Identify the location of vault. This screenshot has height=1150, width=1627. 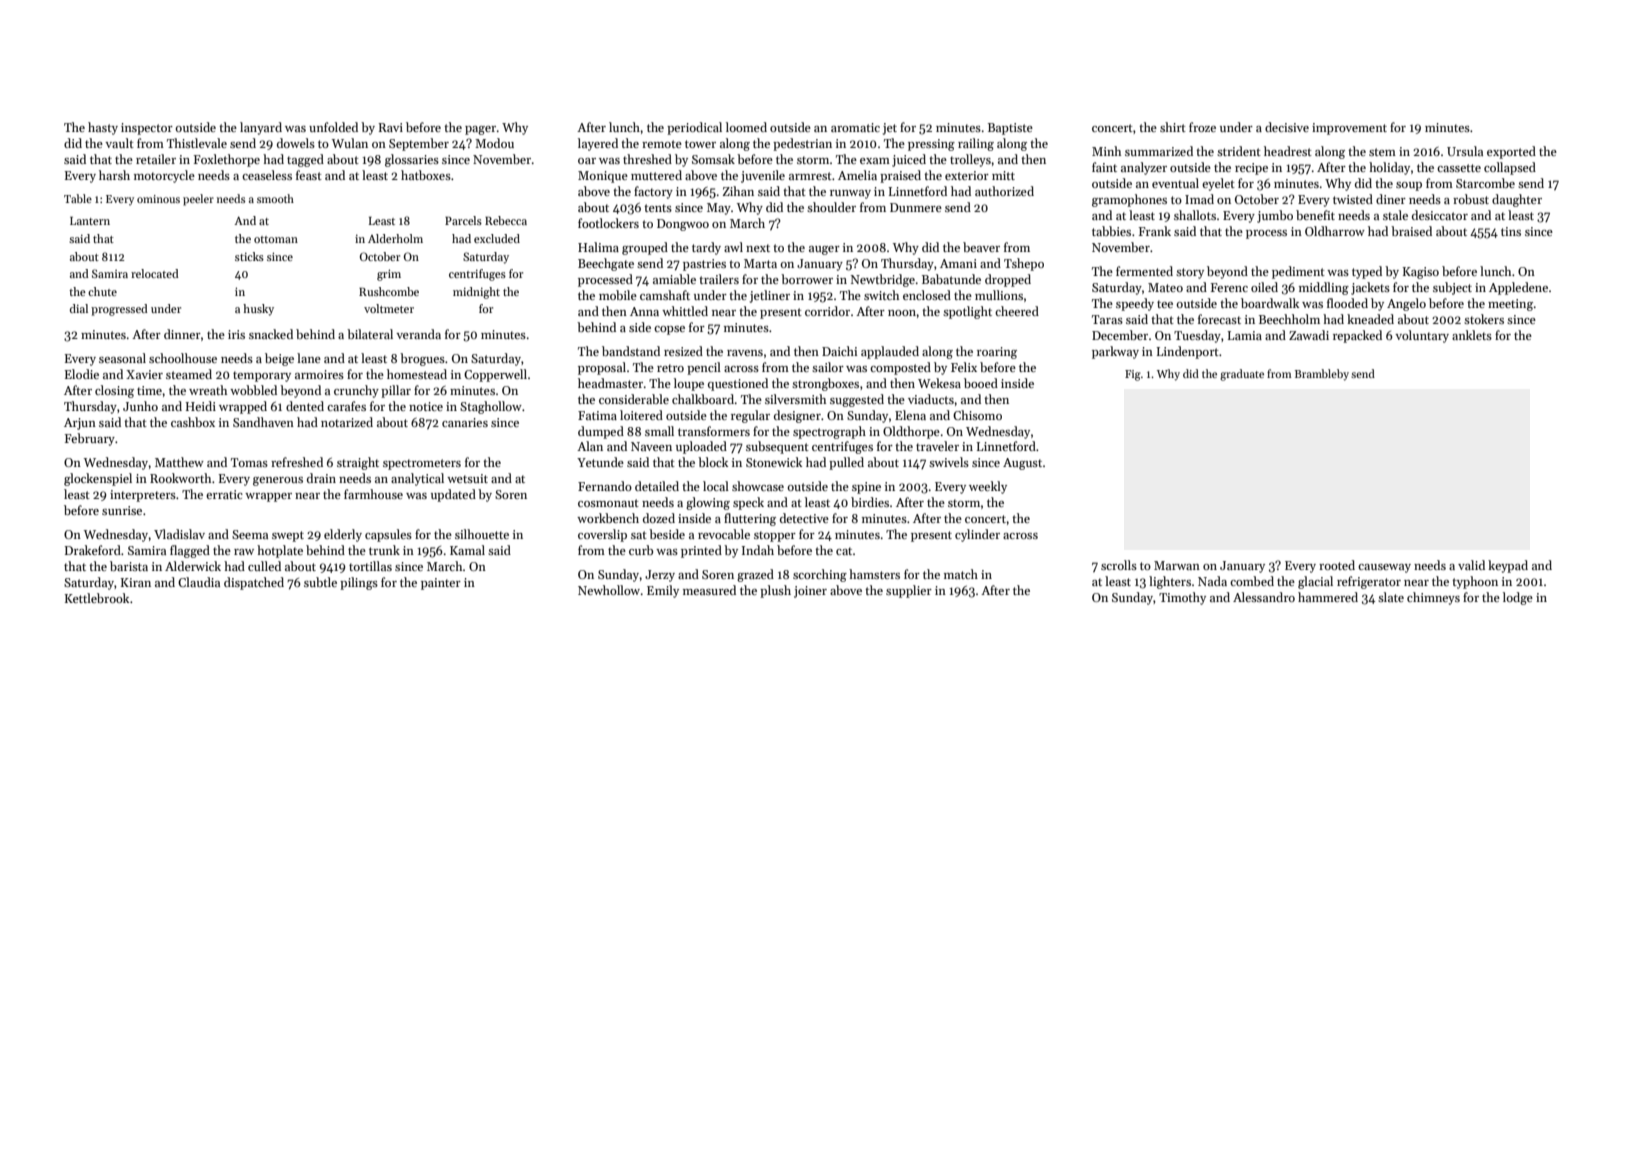
(119, 143).
